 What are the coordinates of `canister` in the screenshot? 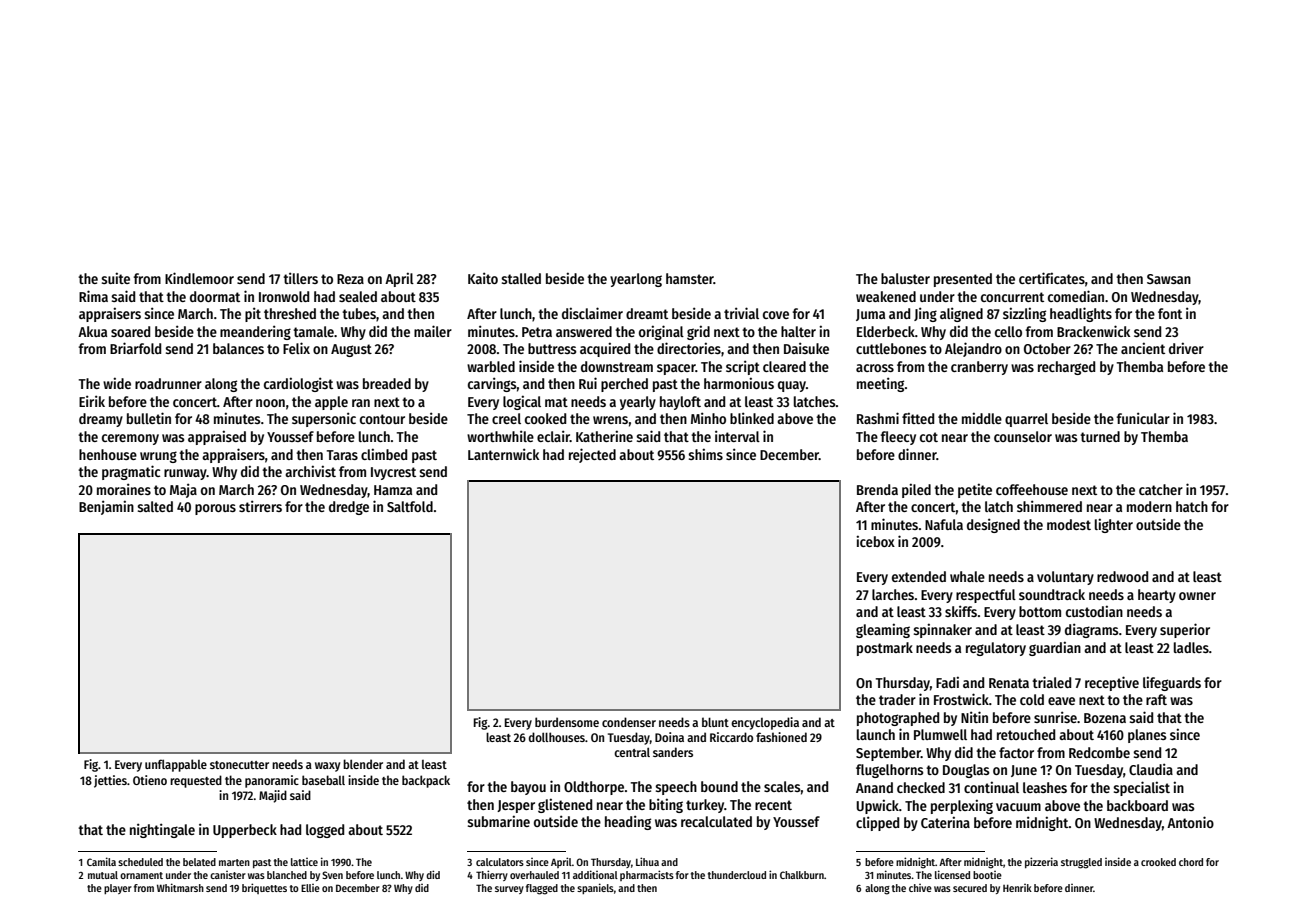 It's located at (228, 875).
